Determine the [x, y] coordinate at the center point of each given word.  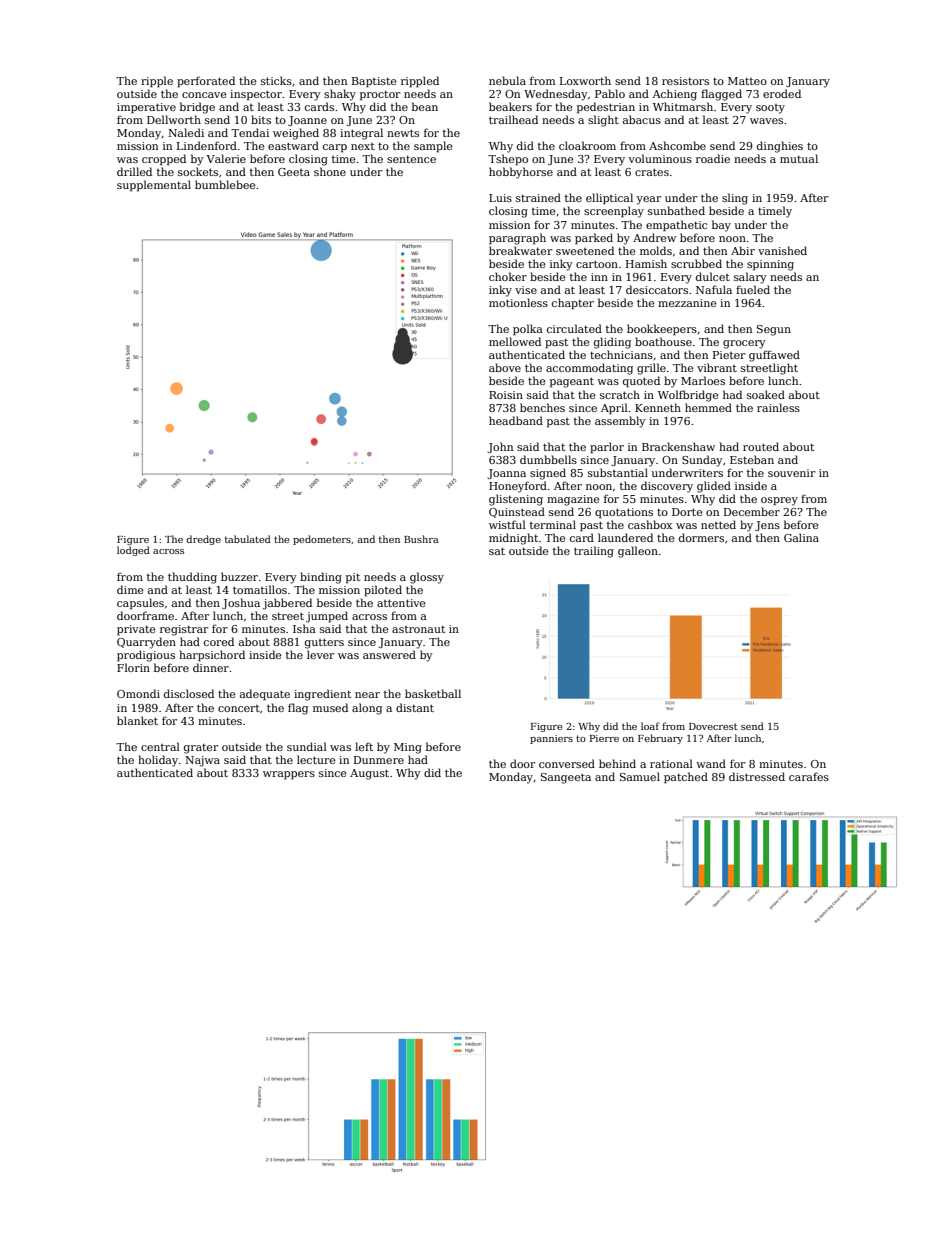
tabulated [248, 539]
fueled [753, 289]
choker [508, 276]
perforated [206, 82]
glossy [427, 578]
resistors [685, 81]
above [505, 367]
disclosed [189, 693]
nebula [507, 80]
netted [718, 524]
